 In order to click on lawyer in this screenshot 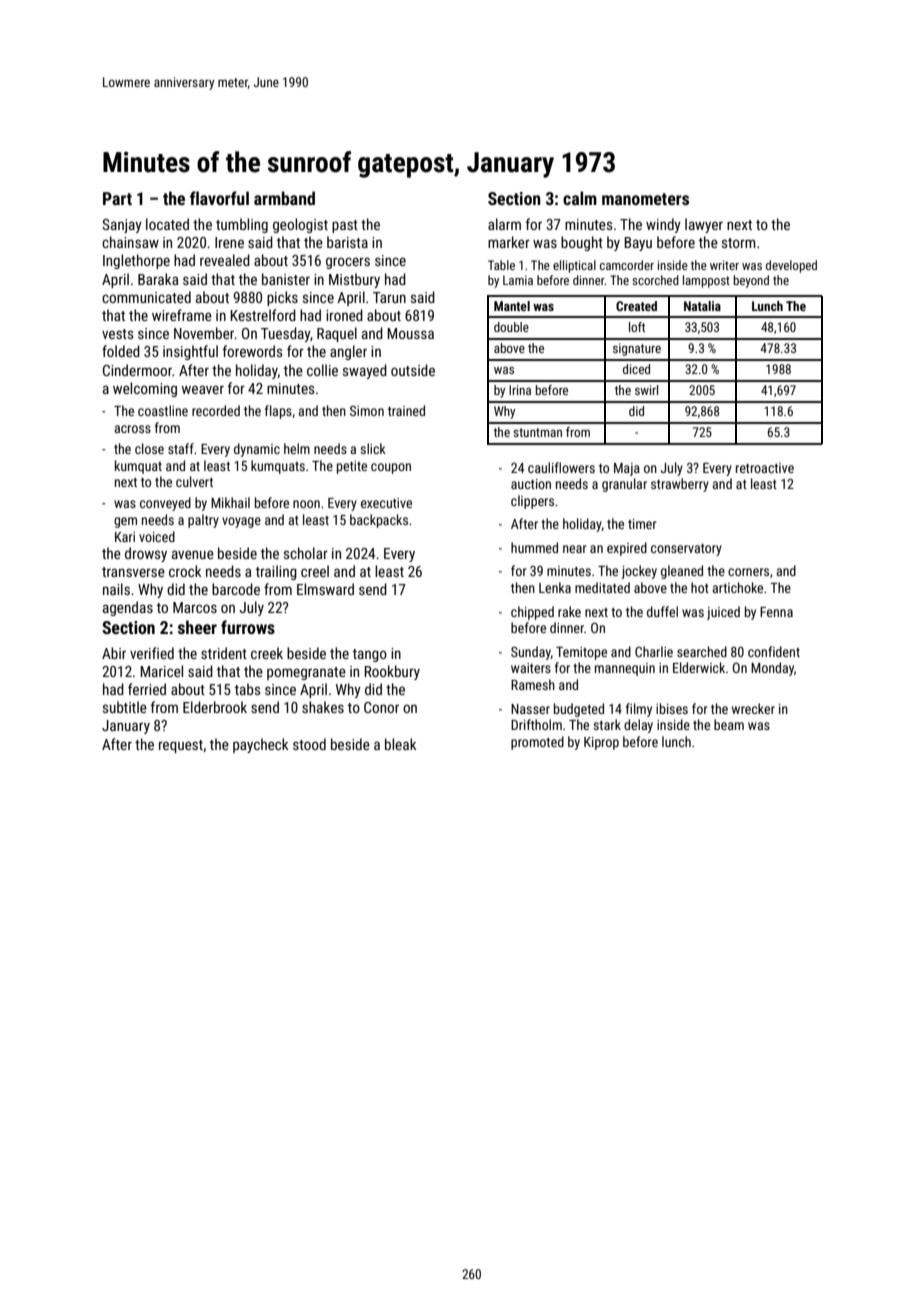, I will do `click(704, 225)`.
